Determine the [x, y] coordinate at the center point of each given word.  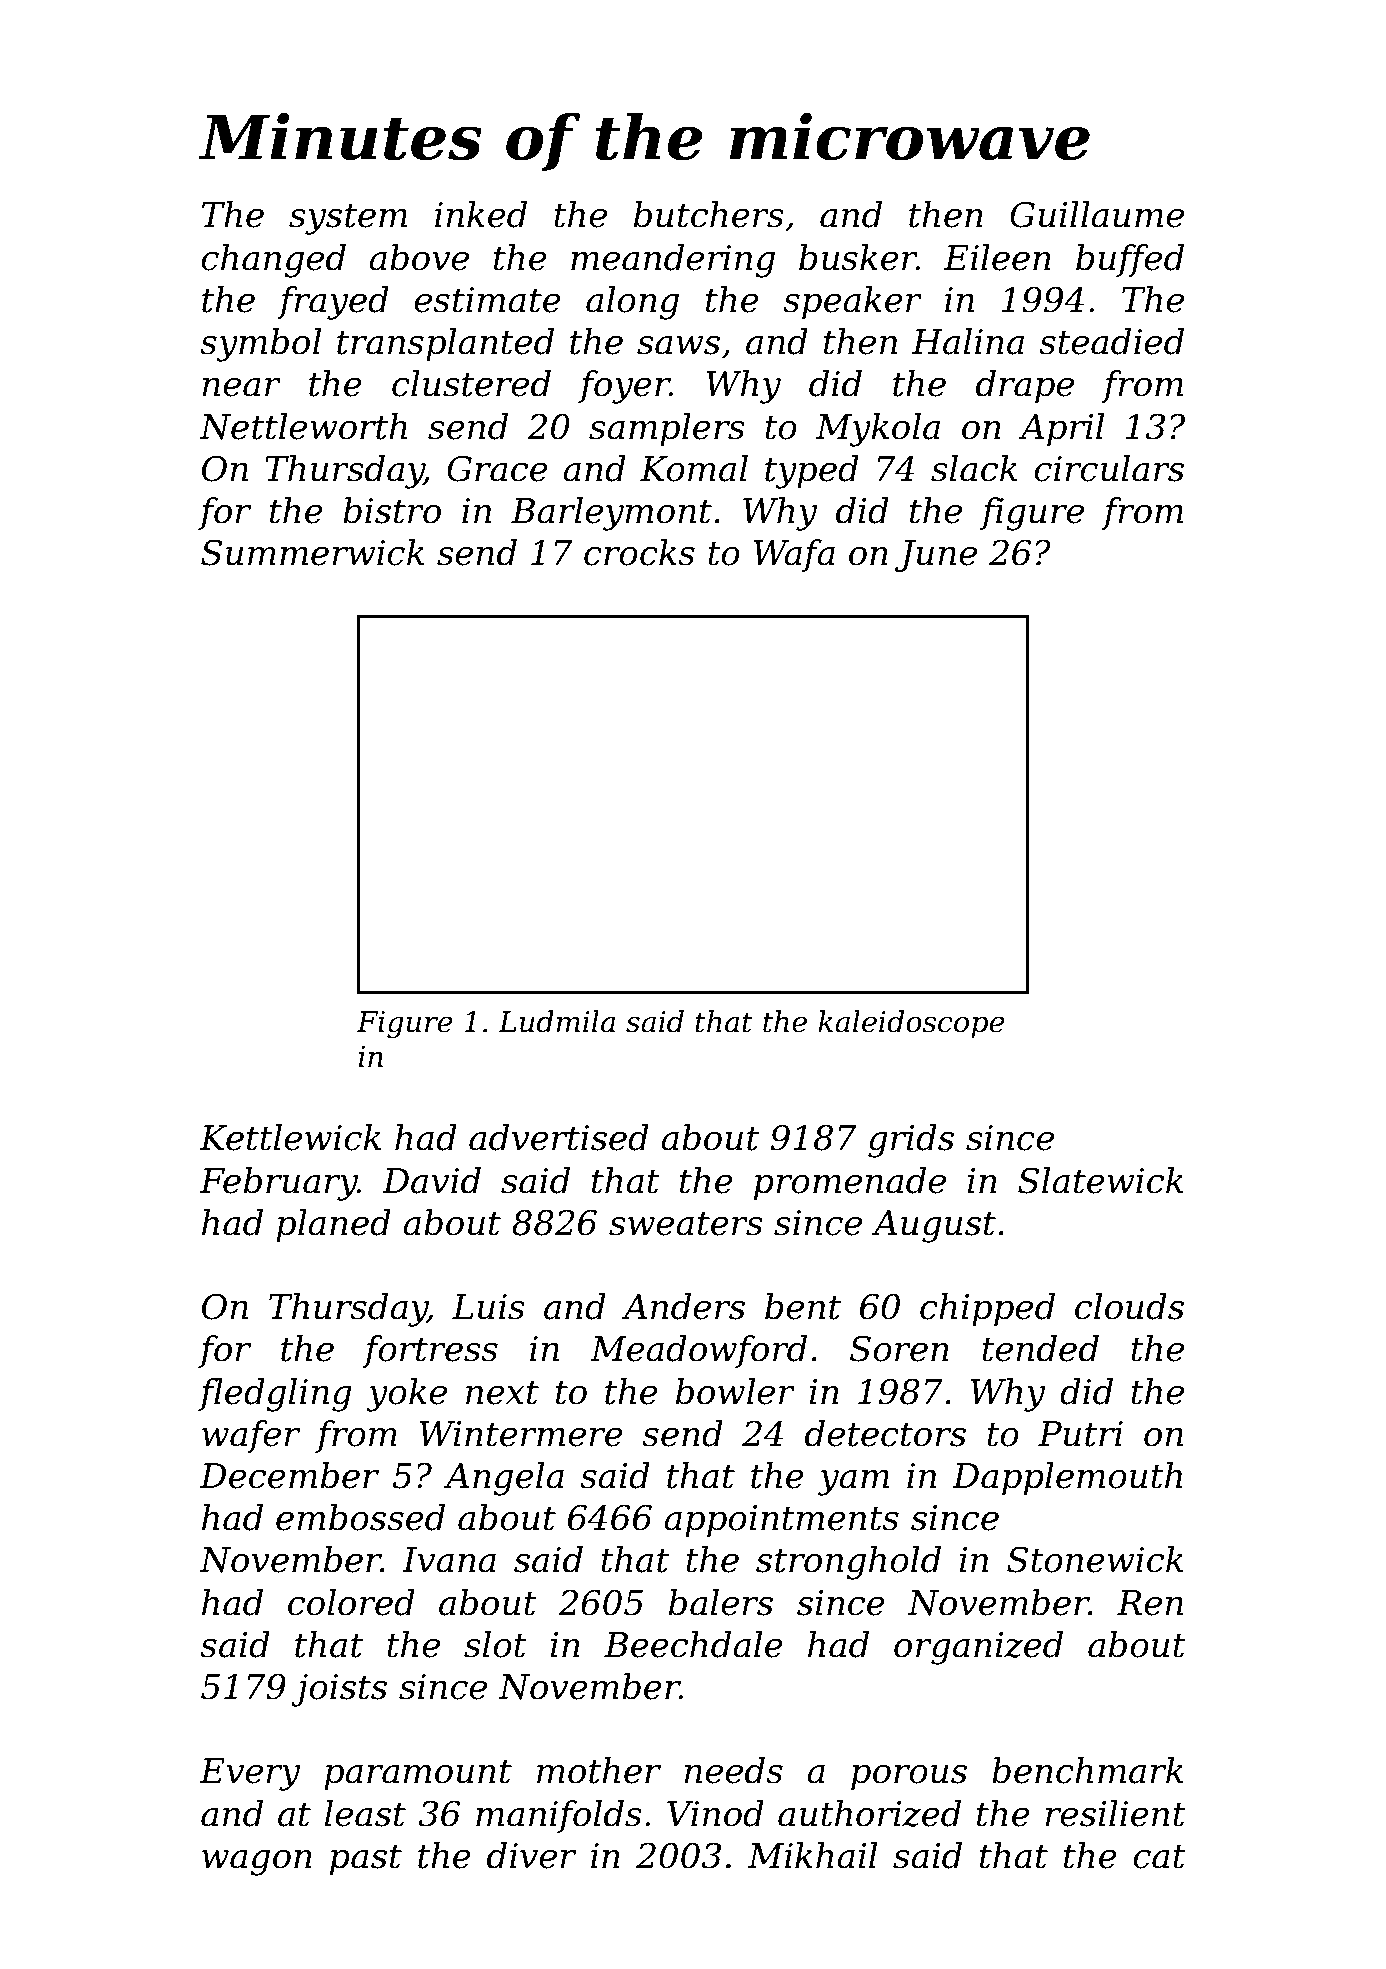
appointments [781, 1521]
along [632, 303]
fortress [430, 1351]
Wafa [794, 555]
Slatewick [1101, 1180]
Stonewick [1095, 1559]
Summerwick [313, 552]
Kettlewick [290, 1137]
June [936, 556]
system [348, 219]
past [366, 1860]
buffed [1130, 260]
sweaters [686, 1224]
